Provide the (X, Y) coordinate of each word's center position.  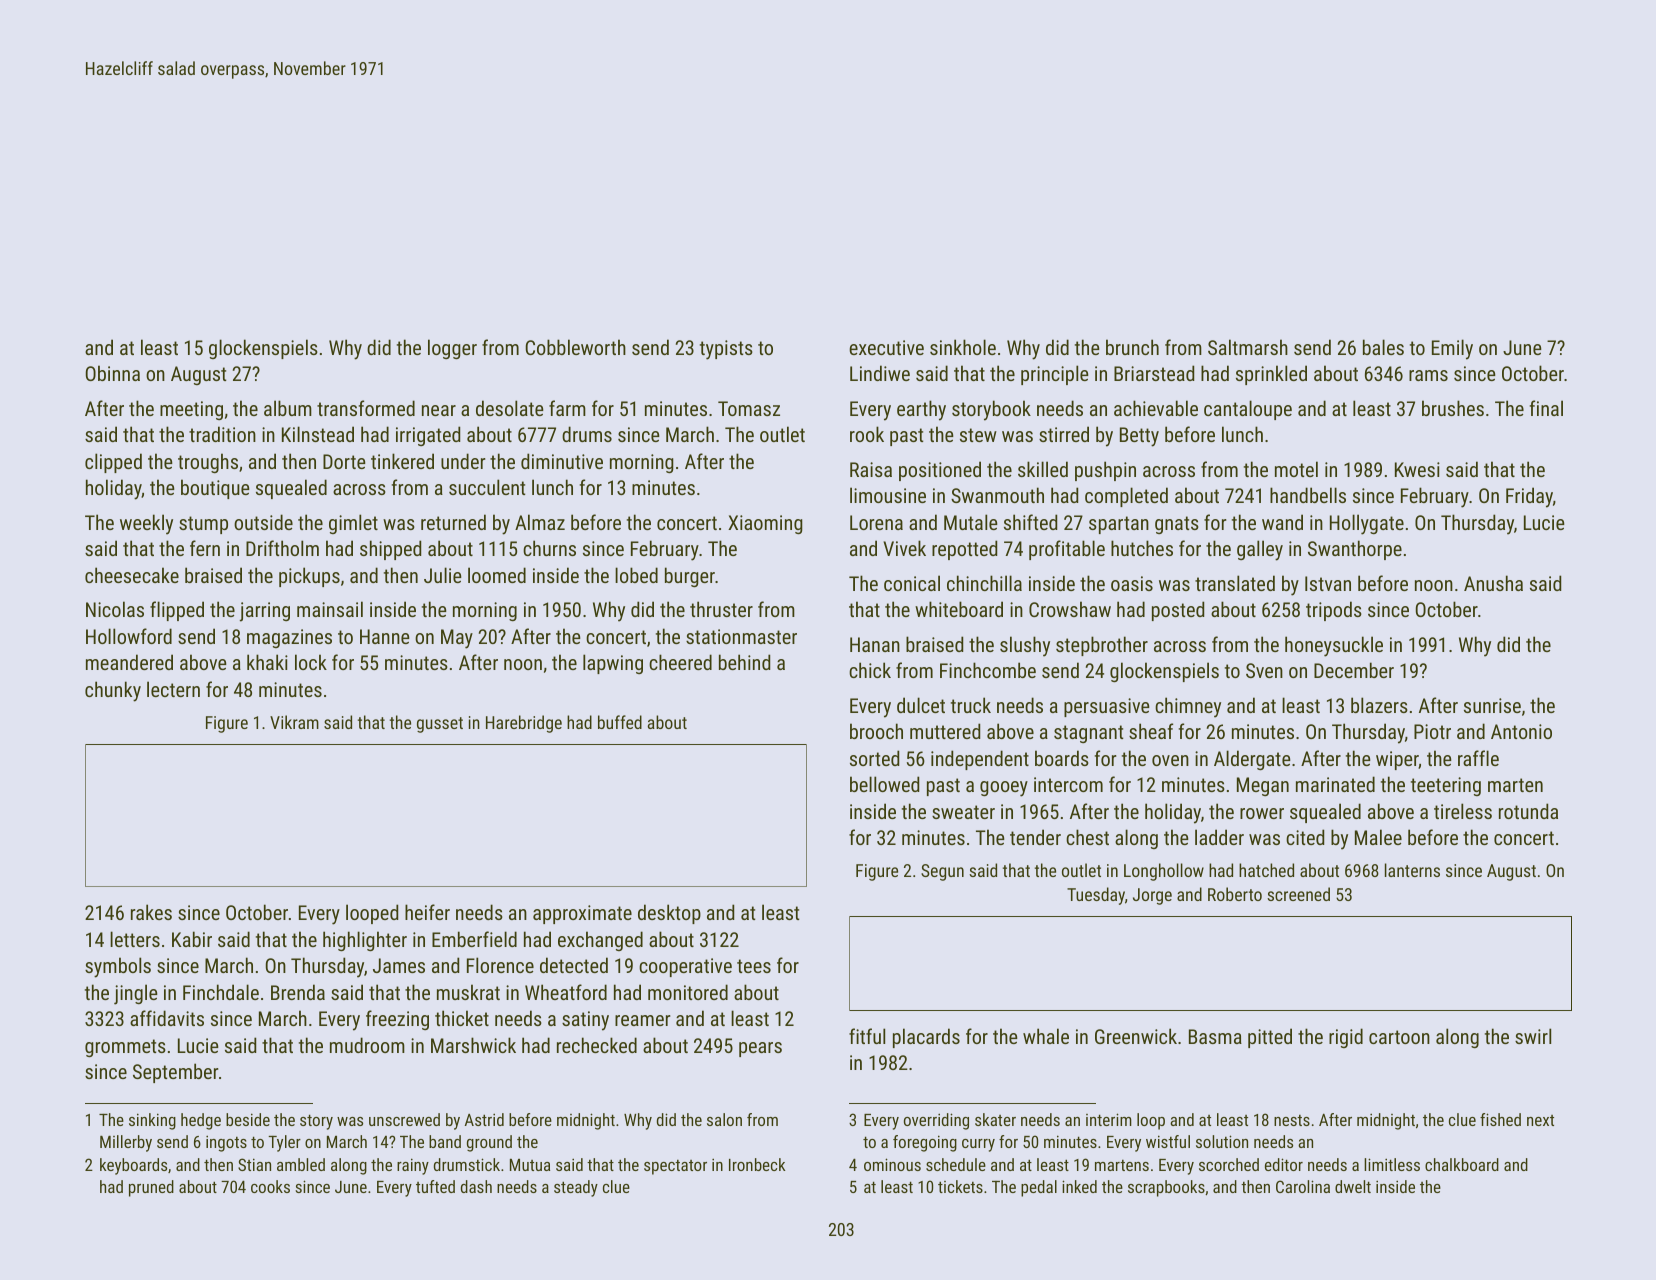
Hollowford (129, 636)
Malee (1378, 837)
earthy (921, 410)
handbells (1308, 495)
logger (452, 349)
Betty (1139, 437)
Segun (942, 872)
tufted (435, 1186)
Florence (500, 965)
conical (912, 583)
